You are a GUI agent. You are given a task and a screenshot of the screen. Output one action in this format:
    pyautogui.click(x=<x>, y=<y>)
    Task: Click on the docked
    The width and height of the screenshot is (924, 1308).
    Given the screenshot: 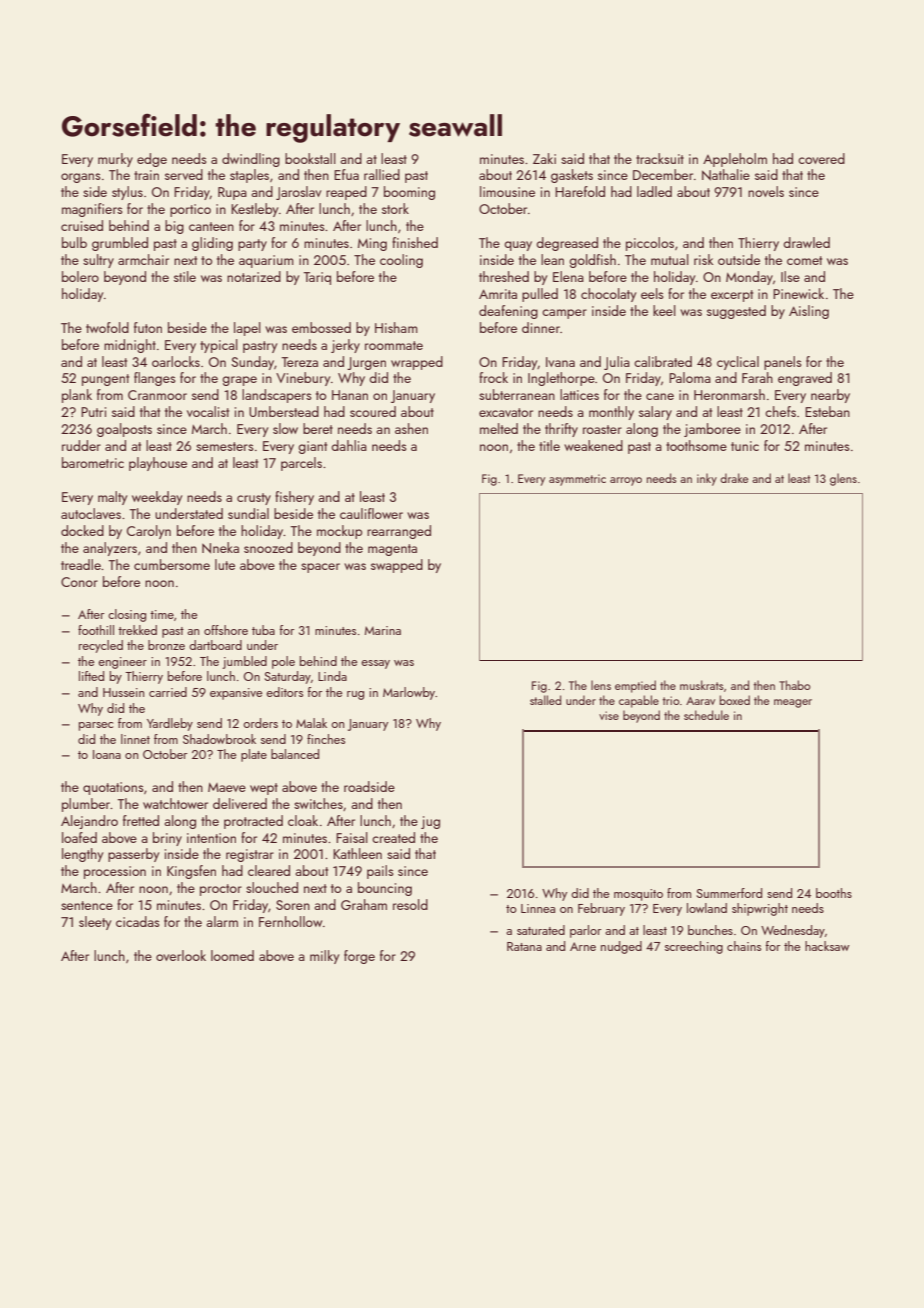 What is the action you would take?
    pyautogui.click(x=82, y=530)
